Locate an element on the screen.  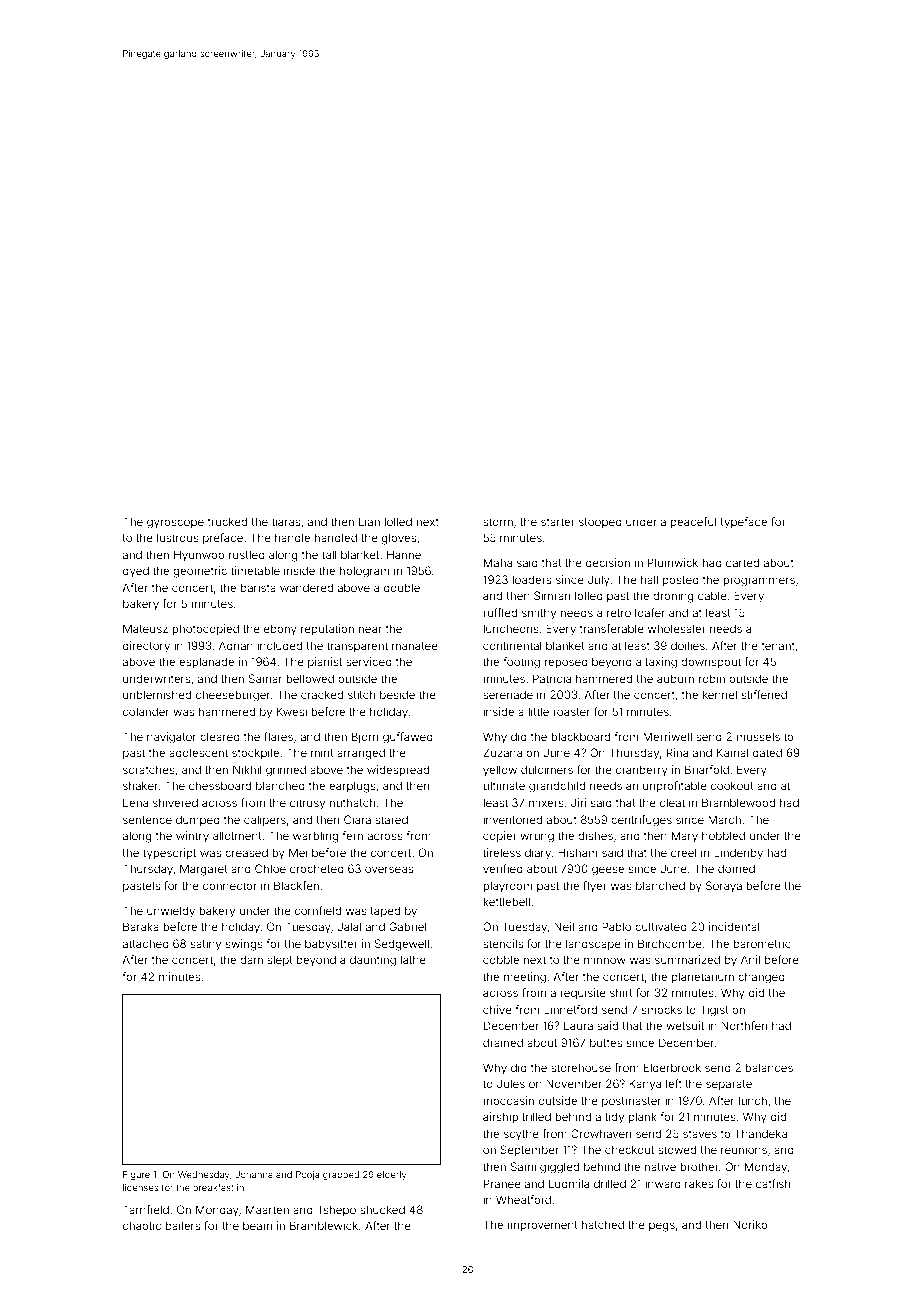
storehouse is located at coordinates (581, 1068).
